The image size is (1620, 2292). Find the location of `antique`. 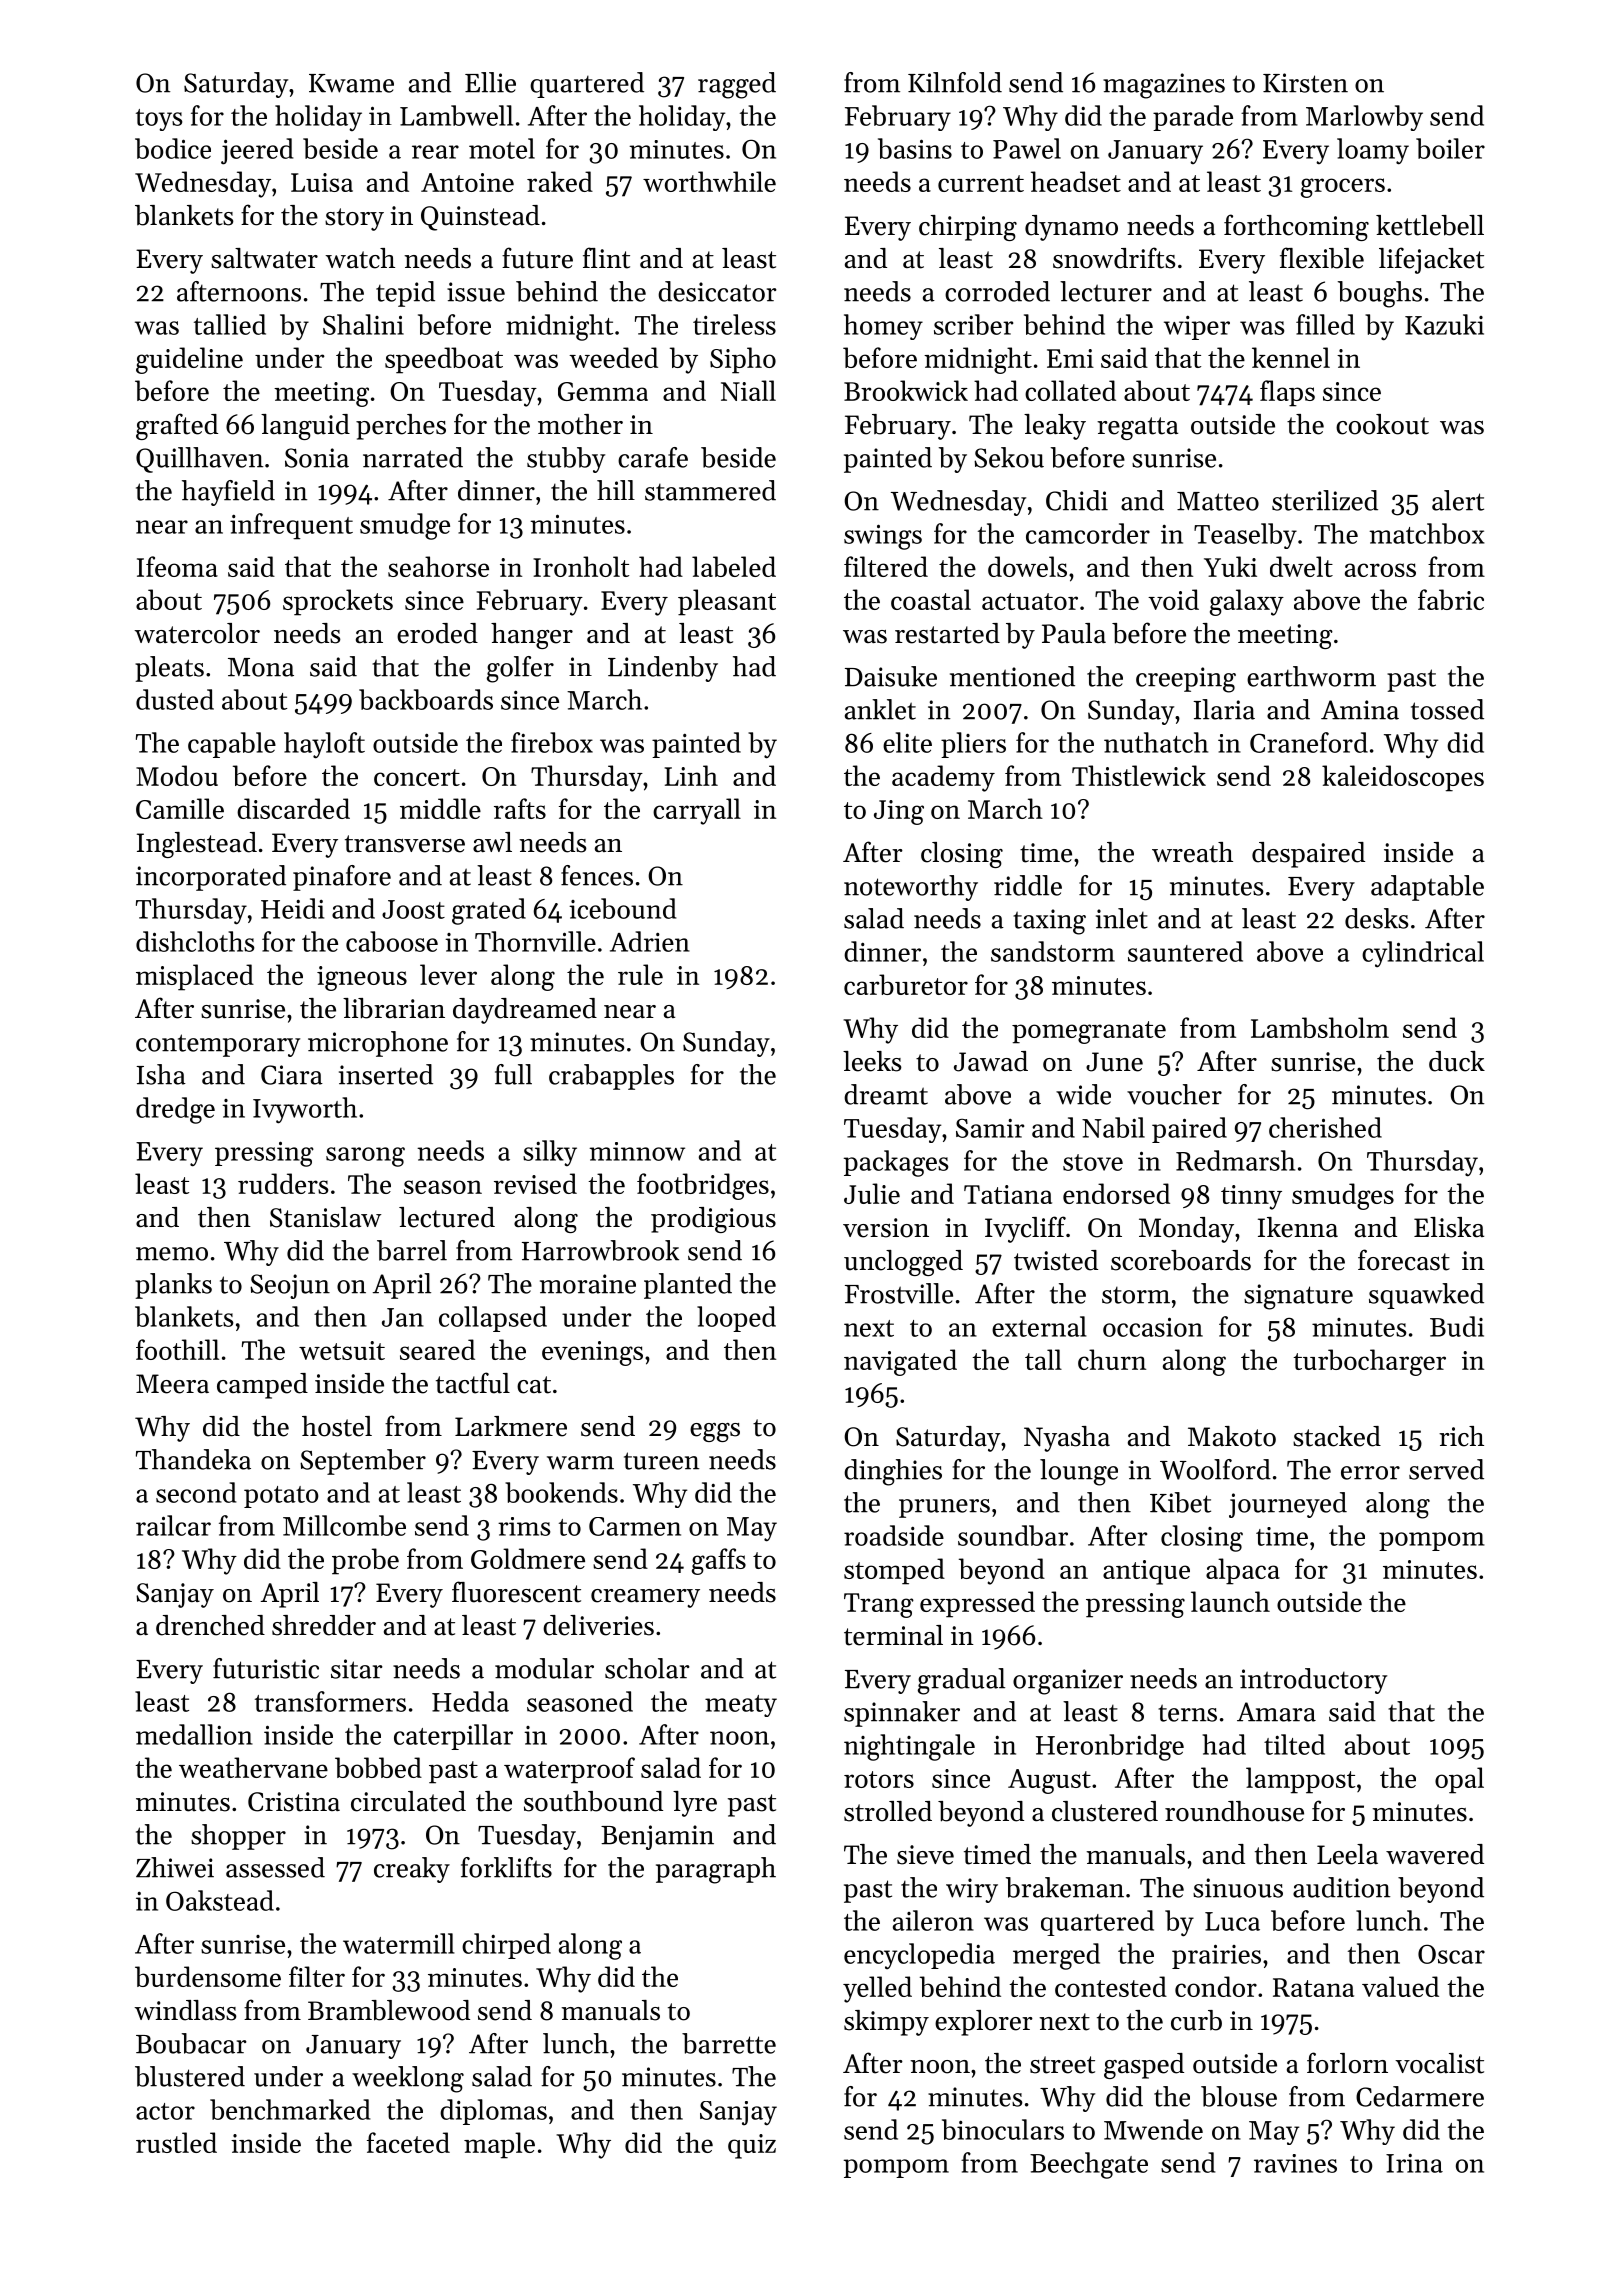

antique is located at coordinates (1146, 1572).
